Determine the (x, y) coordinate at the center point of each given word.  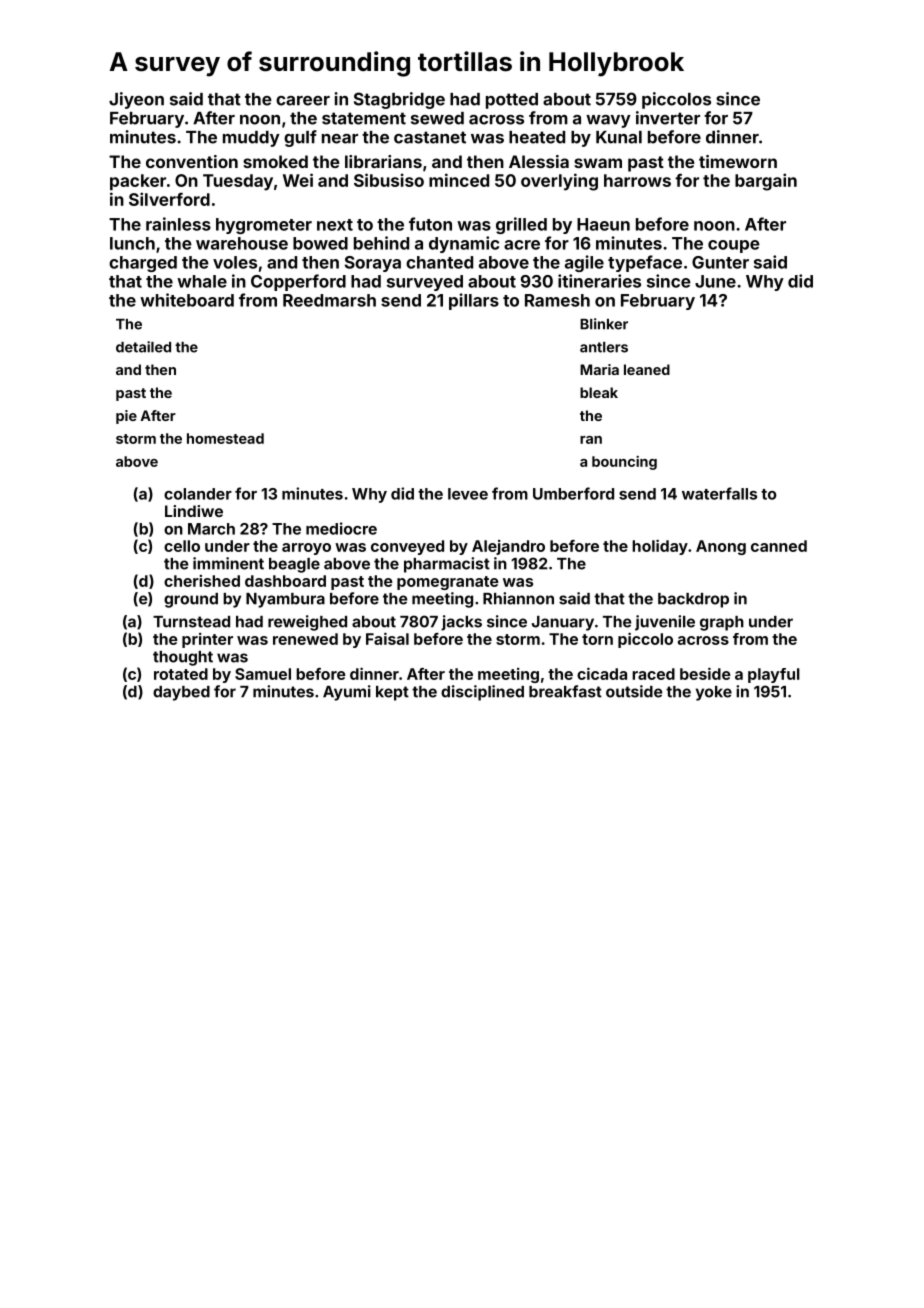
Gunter (720, 262)
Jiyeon (136, 100)
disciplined (482, 693)
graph (722, 623)
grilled (521, 225)
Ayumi (347, 693)
